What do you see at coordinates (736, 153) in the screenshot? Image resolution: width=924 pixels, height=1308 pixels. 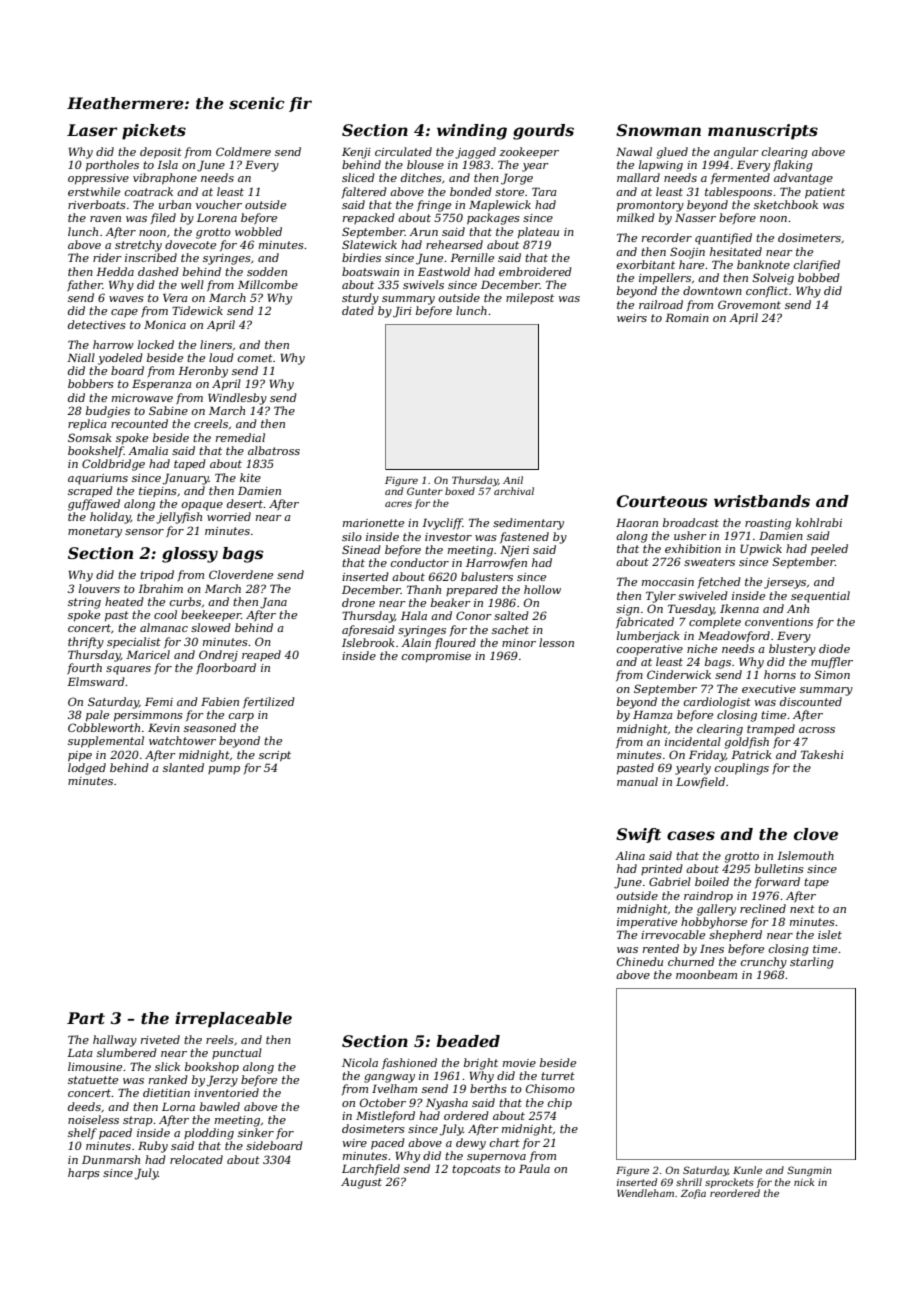 I see `angular` at bounding box center [736, 153].
